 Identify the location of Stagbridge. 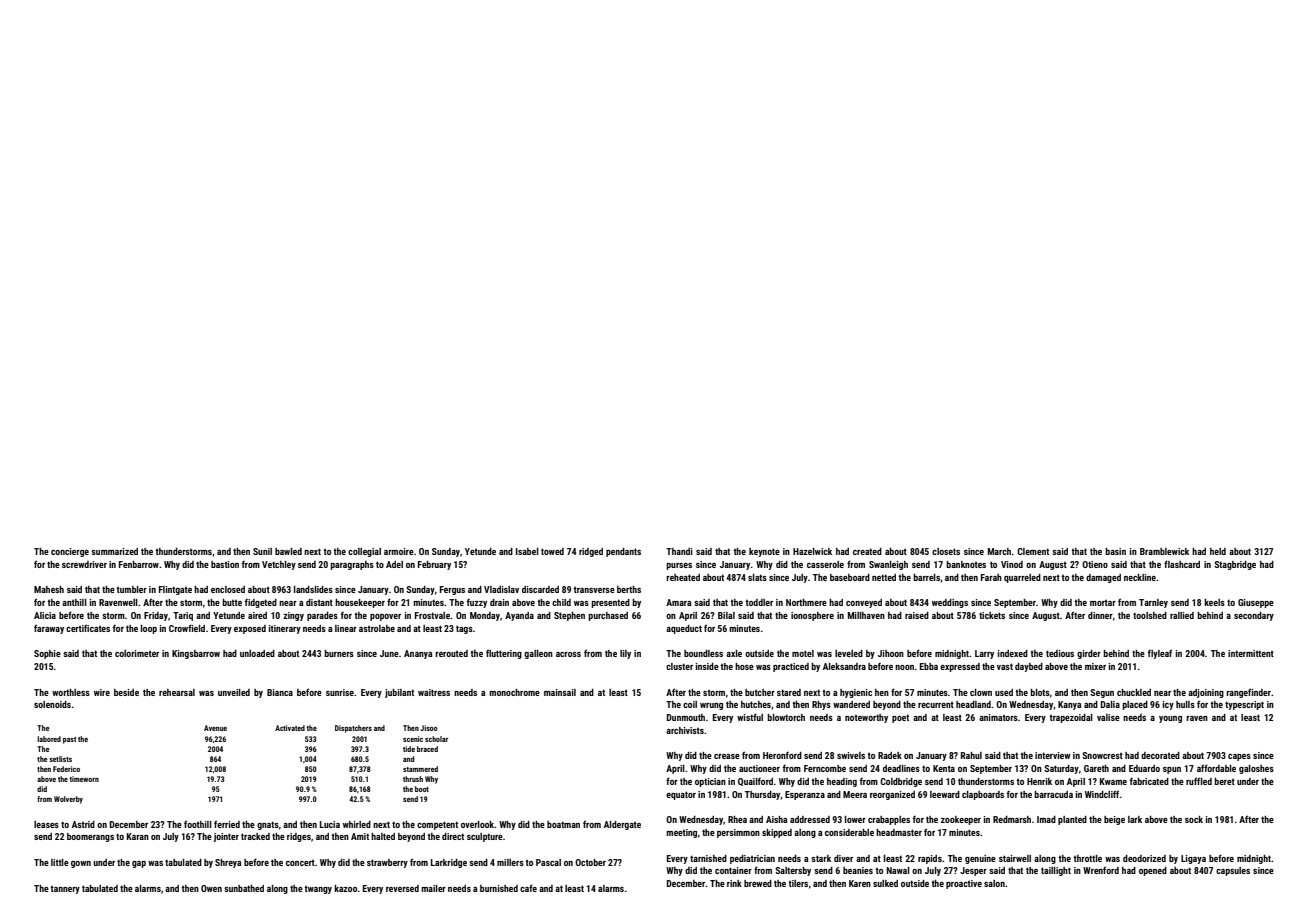
(1235, 565).
